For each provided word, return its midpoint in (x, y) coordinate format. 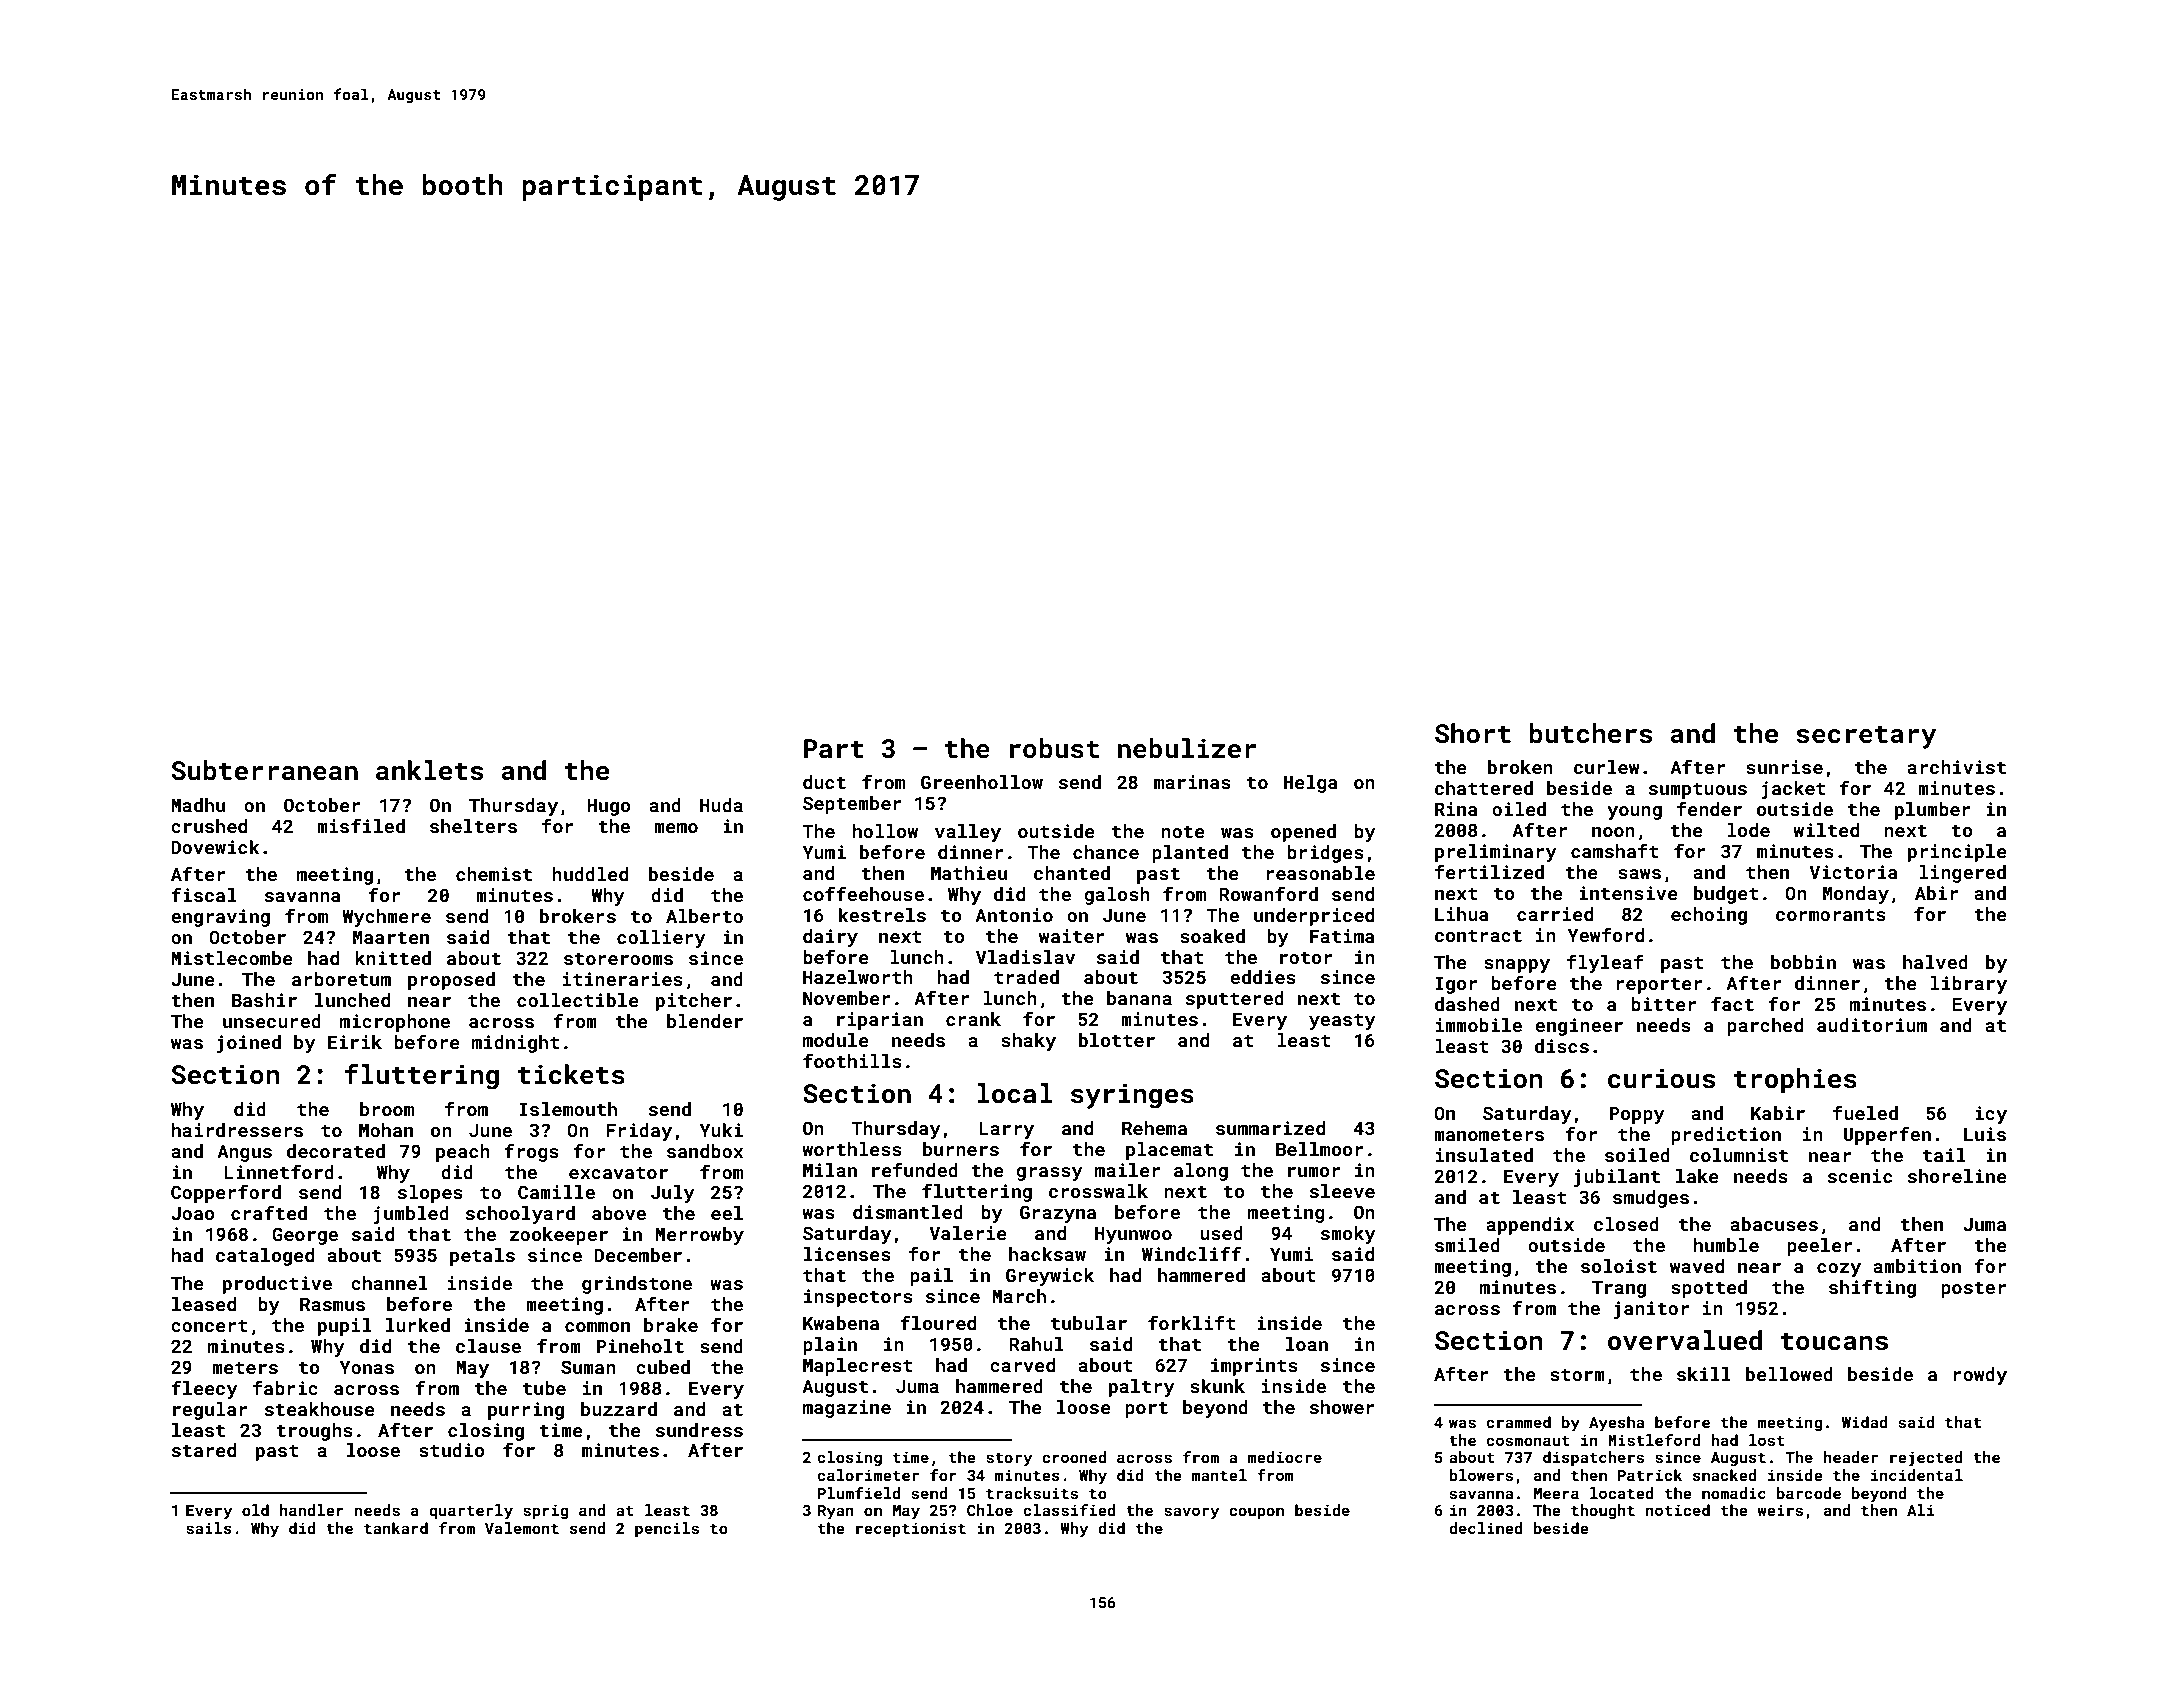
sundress (699, 1430)
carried (1555, 914)
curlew (1607, 767)
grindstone (637, 1285)
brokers (578, 916)
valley (968, 833)
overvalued (1685, 1340)
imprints (1254, 1367)
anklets (429, 770)
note (1183, 832)
